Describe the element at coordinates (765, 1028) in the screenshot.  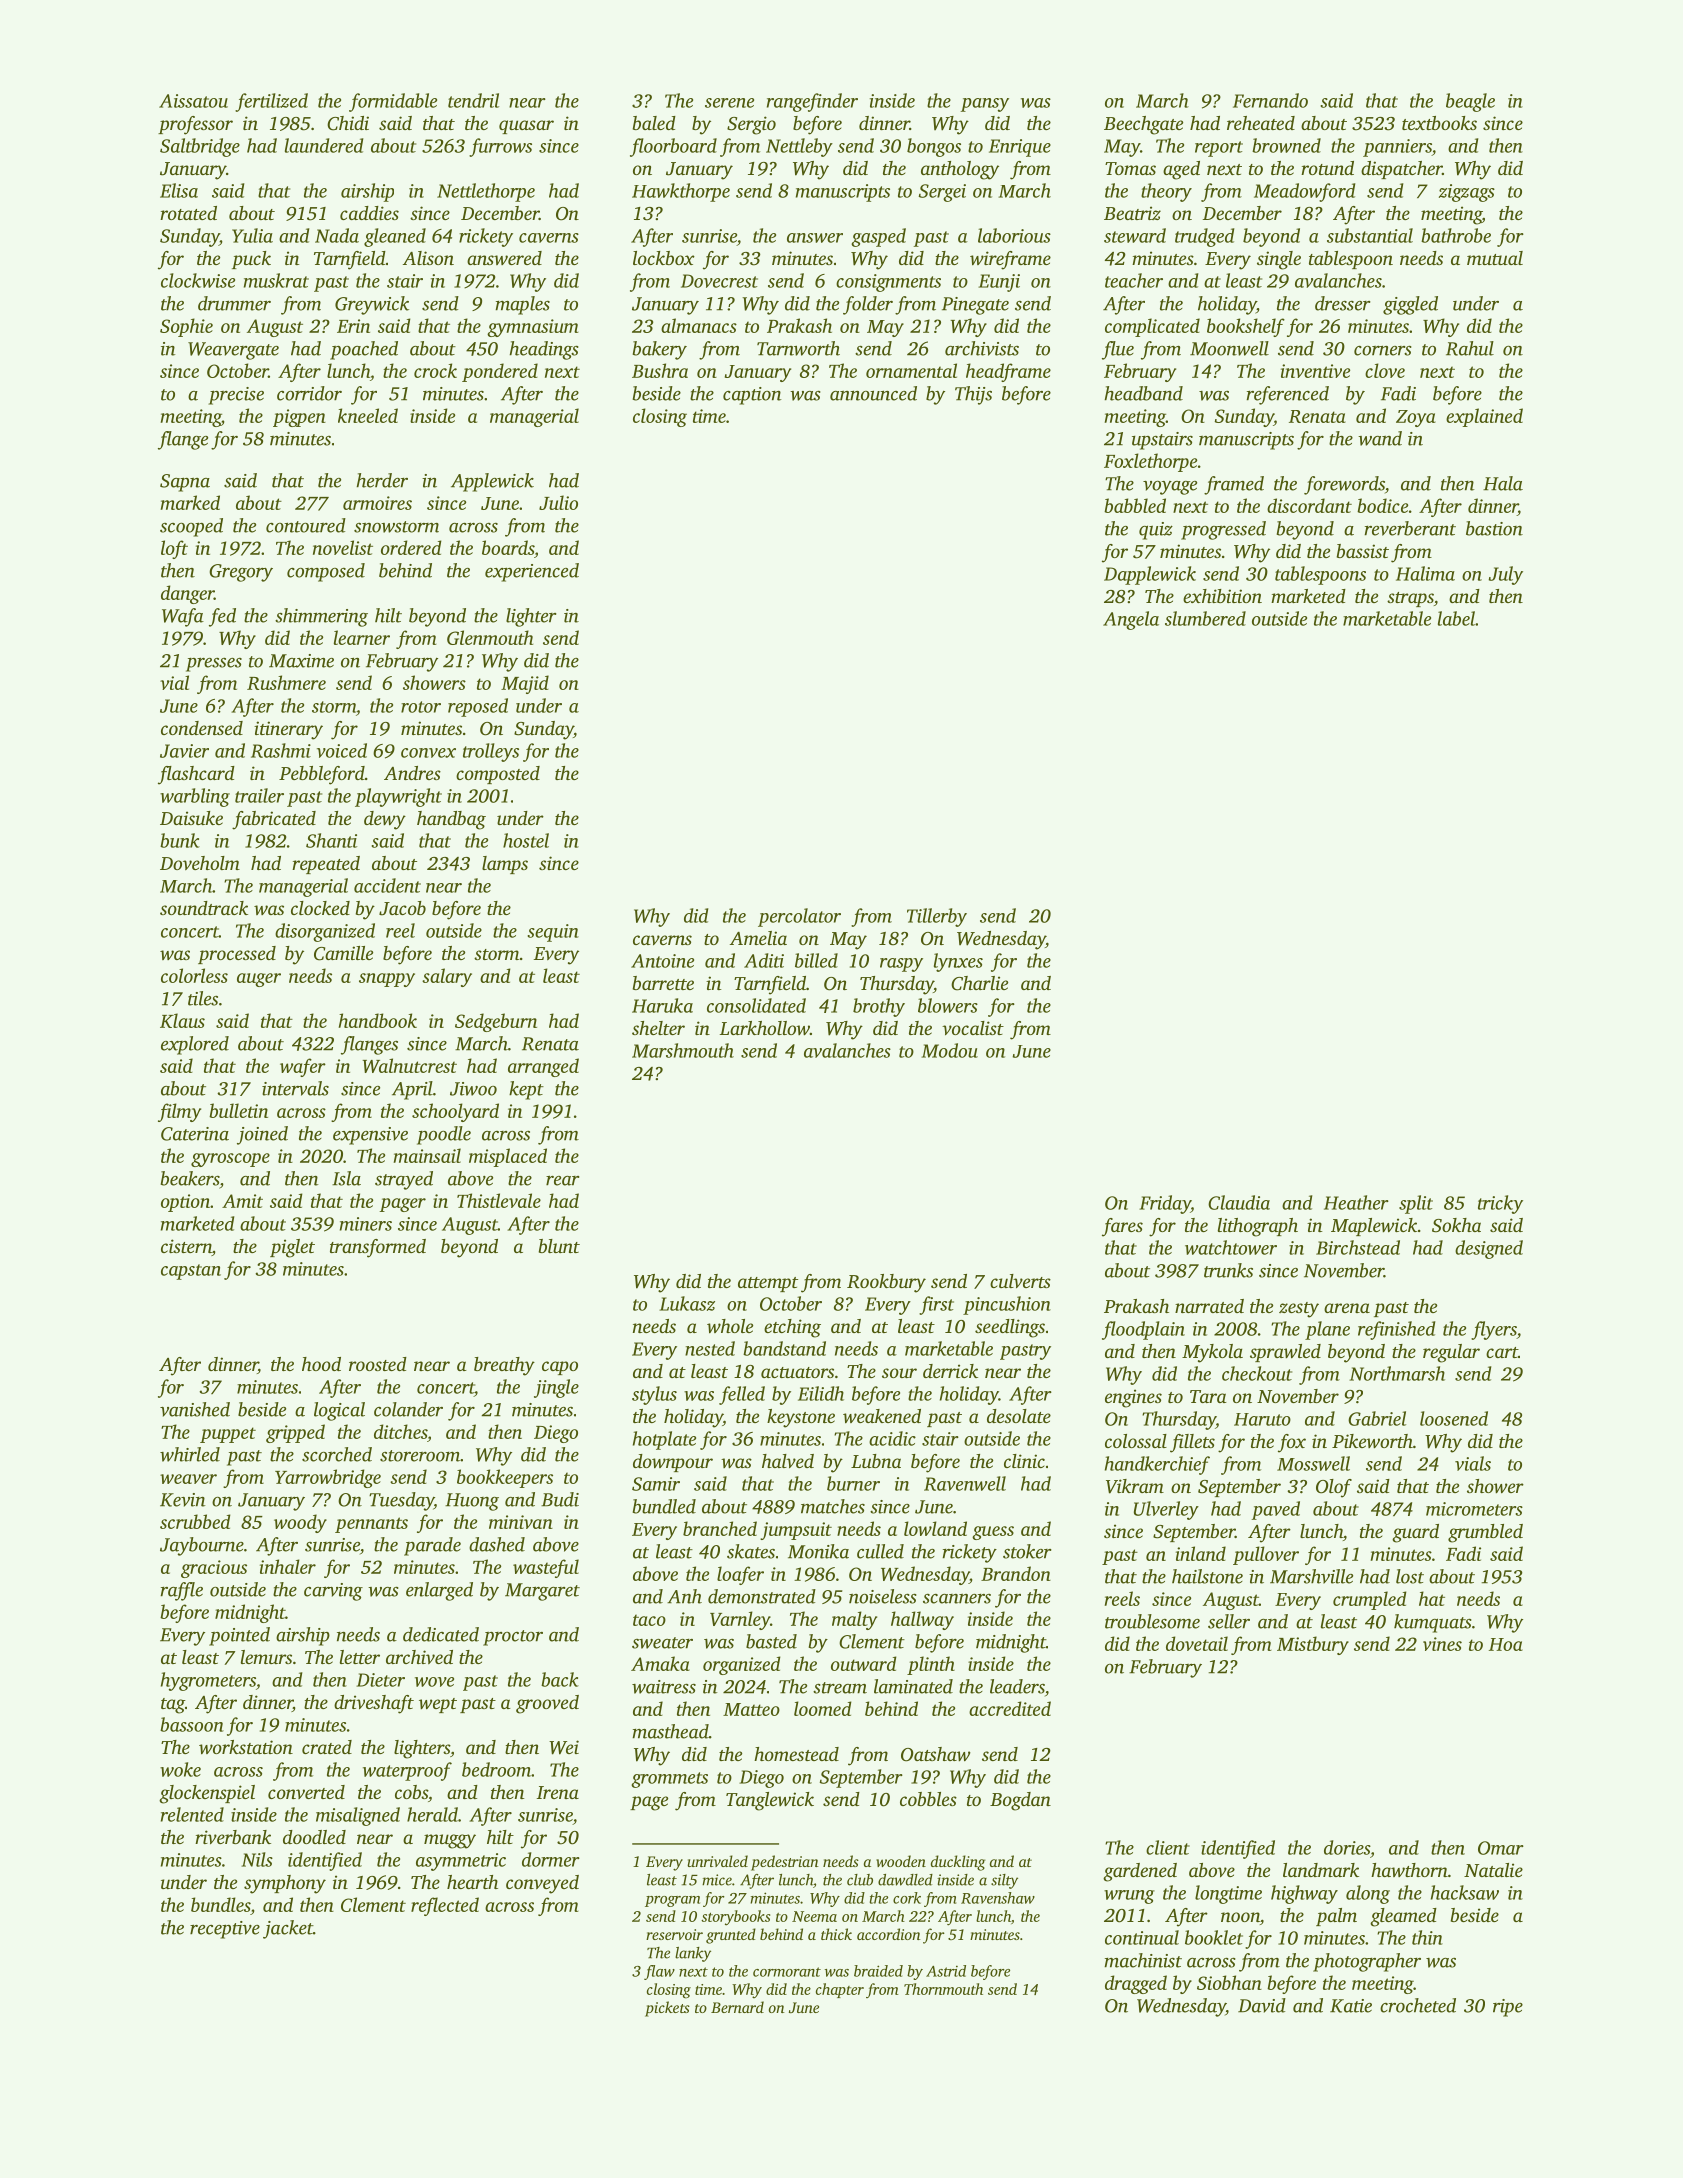
I see `Larkhollow` at that location.
